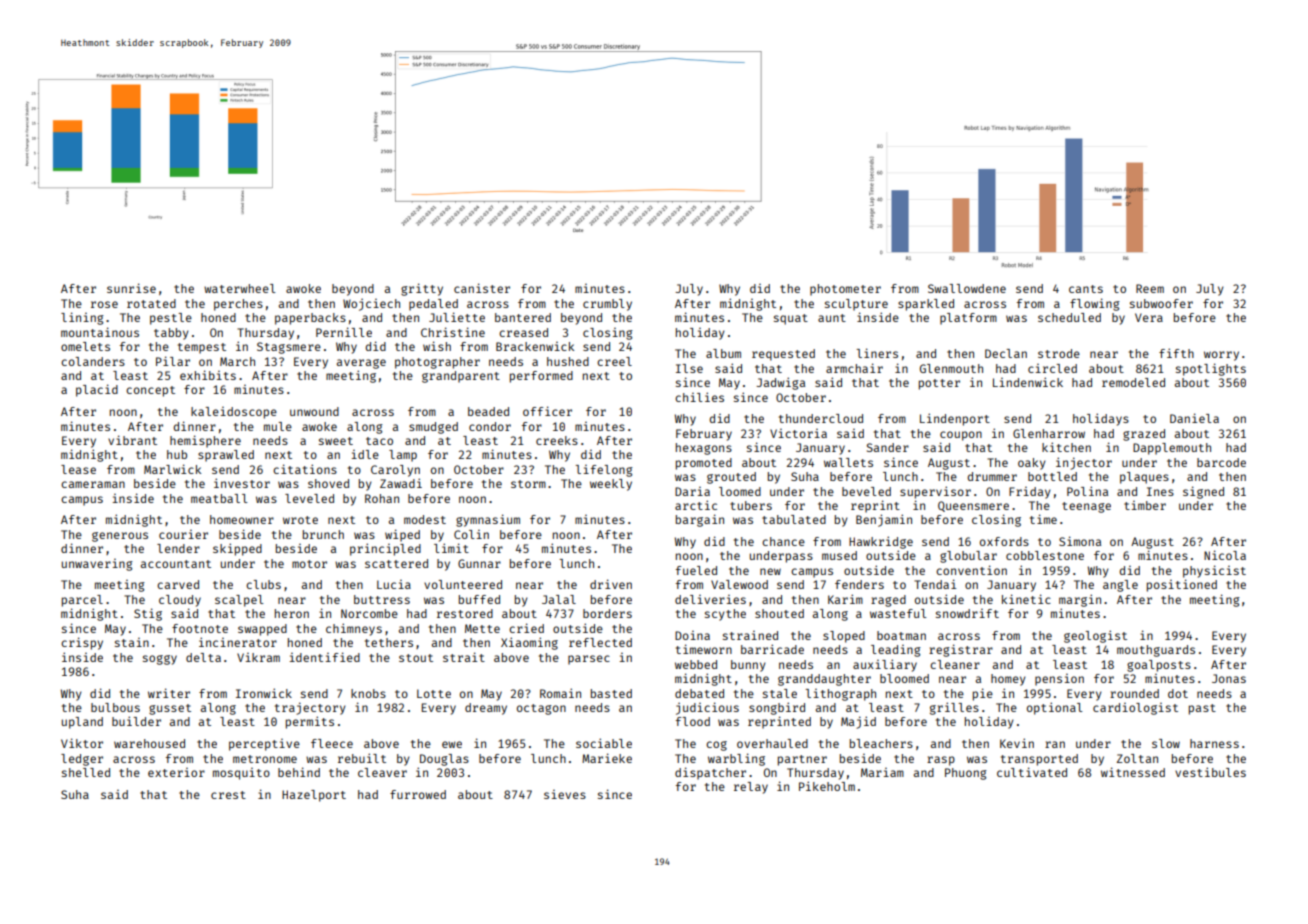 The height and width of the page is (924, 1308). I want to click on idle, so click(365, 454).
